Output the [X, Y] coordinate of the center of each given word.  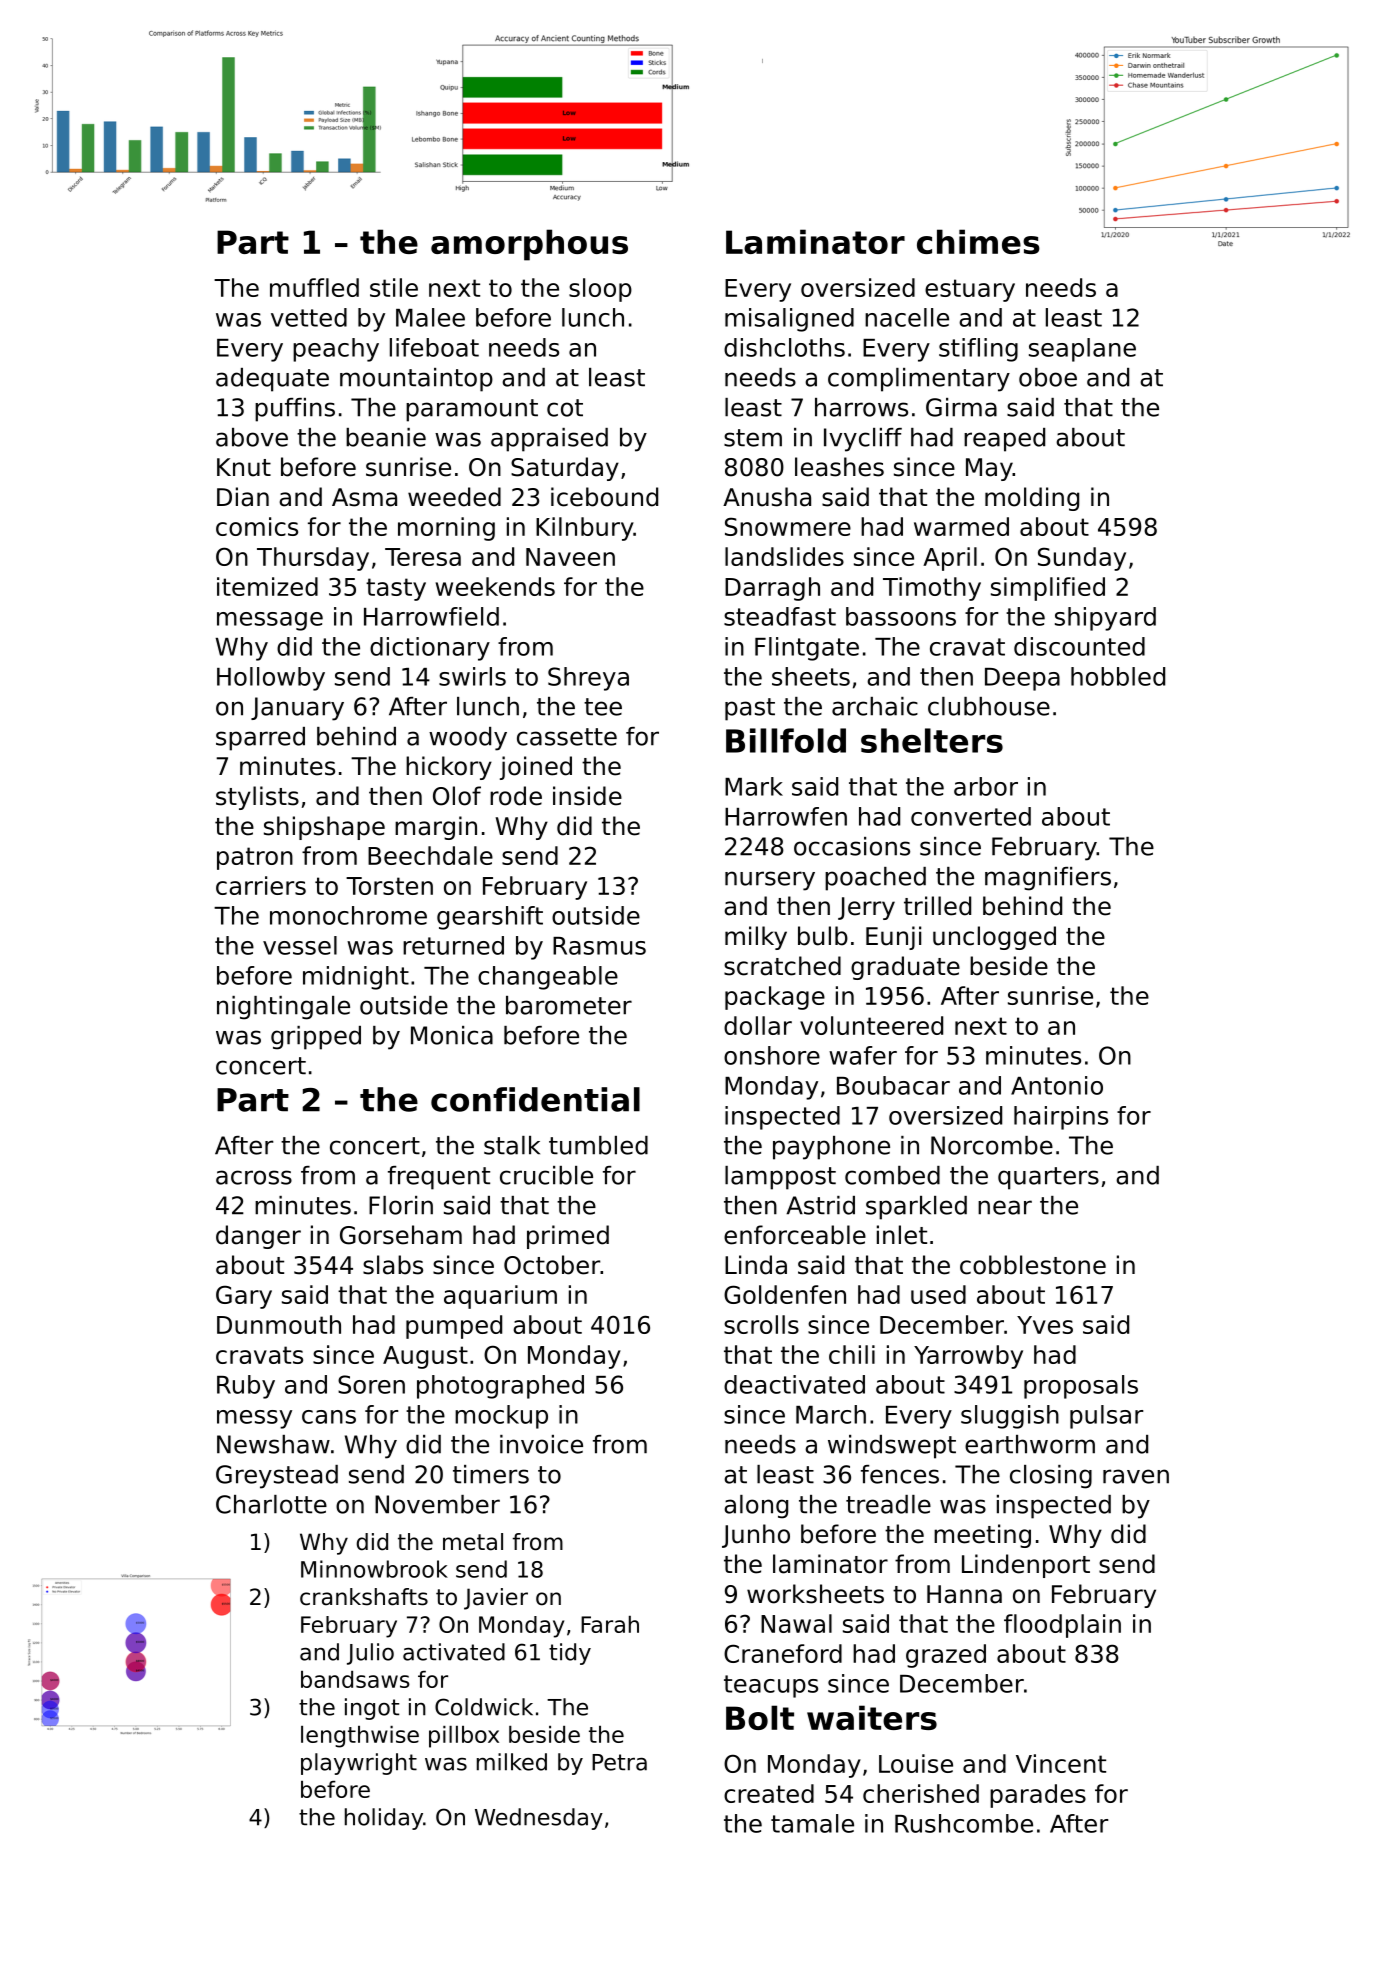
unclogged [994, 938]
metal [473, 1542]
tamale [812, 1823]
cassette [567, 737]
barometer [569, 1005]
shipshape [324, 828]
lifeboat [434, 347]
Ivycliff [863, 440]
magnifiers [1048, 879]
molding [1032, 499]
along [756, 1507]
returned [453, 945]
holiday [384, 1819]
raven [1136, 1476]
